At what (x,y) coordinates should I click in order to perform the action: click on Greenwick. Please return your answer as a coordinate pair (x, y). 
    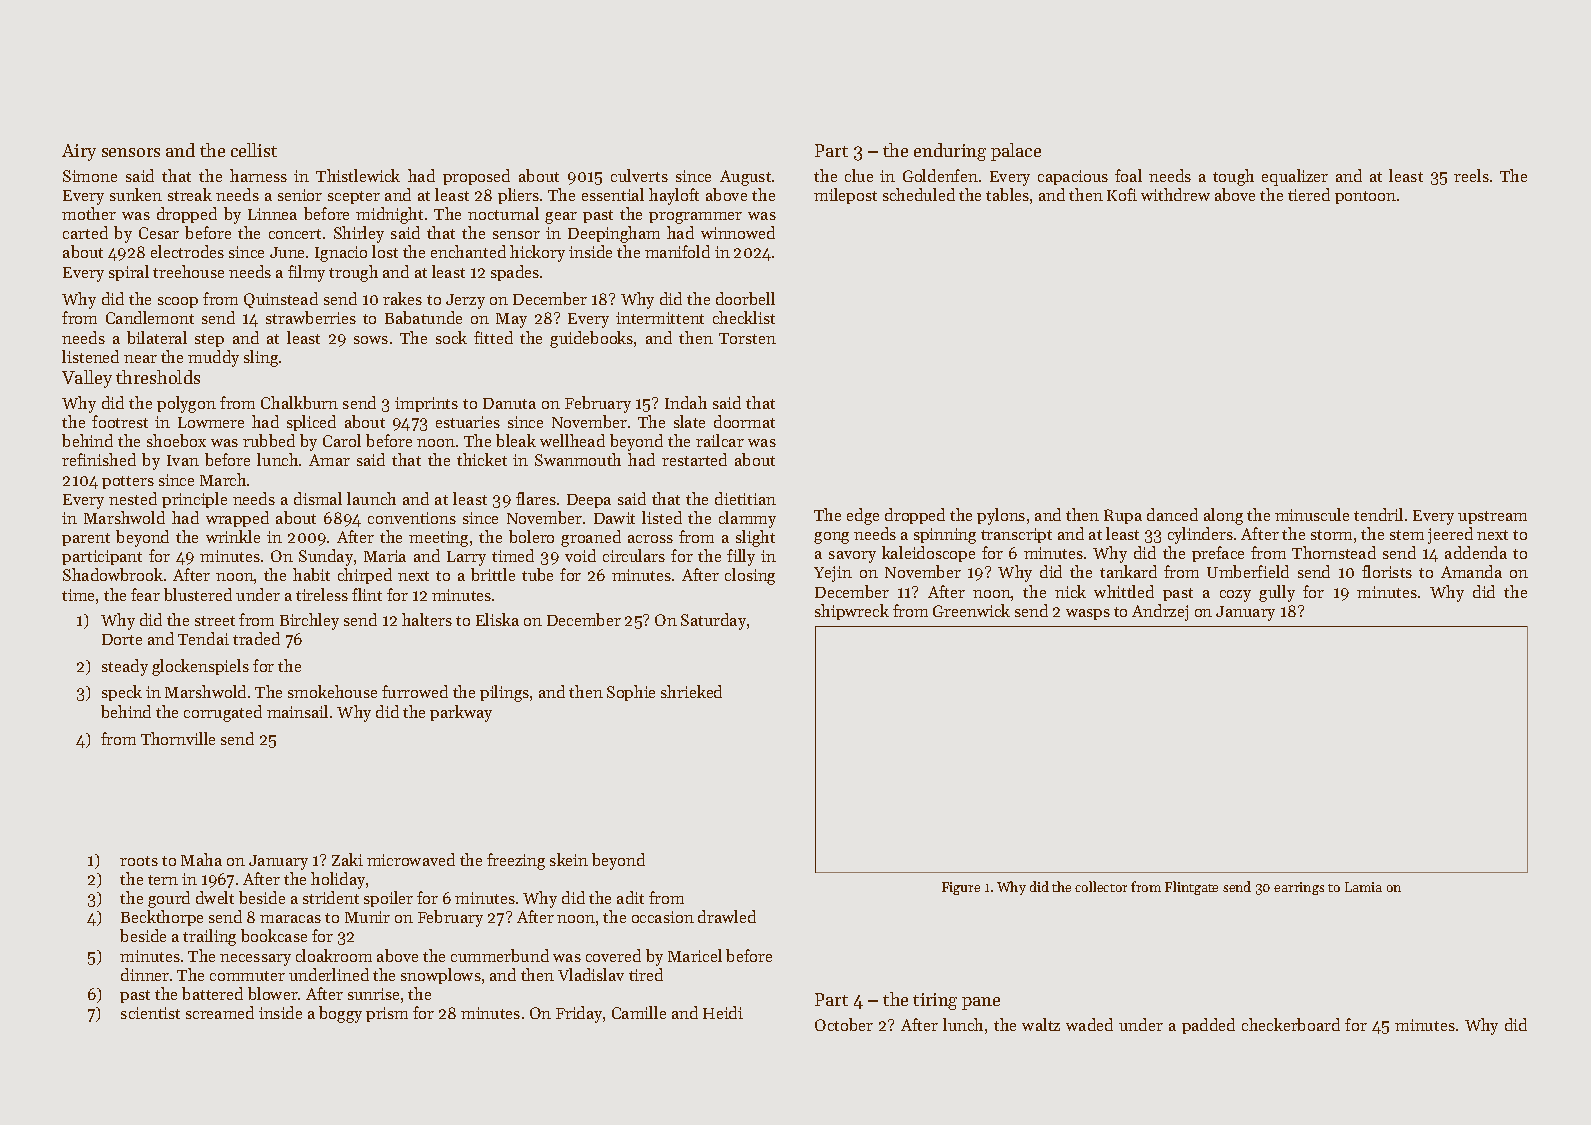
    Looking at the image, I should click on (971, 610).
